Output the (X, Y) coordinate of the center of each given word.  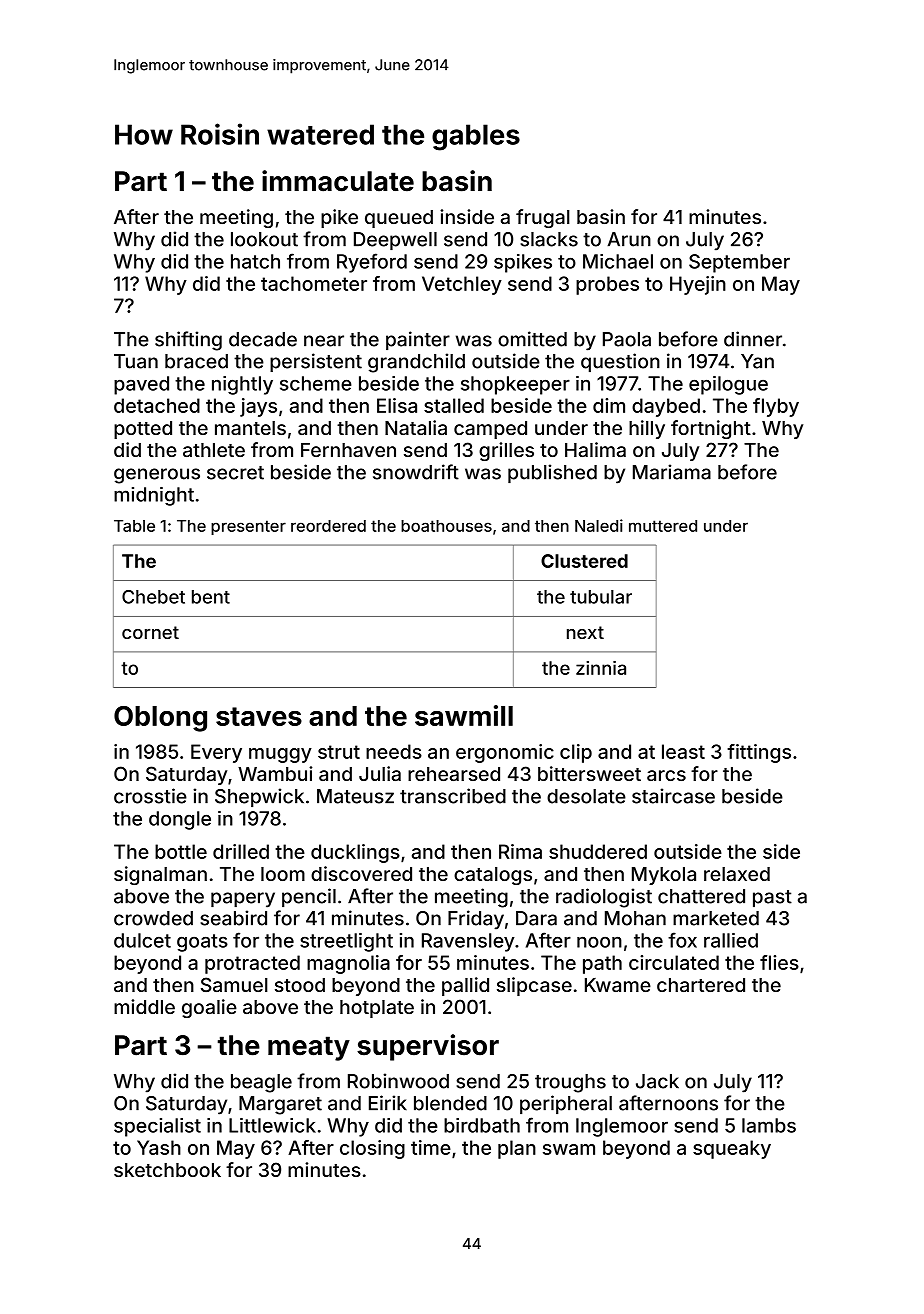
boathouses (446, 526)
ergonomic (505, 753)
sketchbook (167, 1170)
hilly (647, 429)
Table (134, 526)
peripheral (566, 1104)
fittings (759, 753)
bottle (181, 851)
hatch (255, 261)
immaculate (338, 181)
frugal (543, 218)
